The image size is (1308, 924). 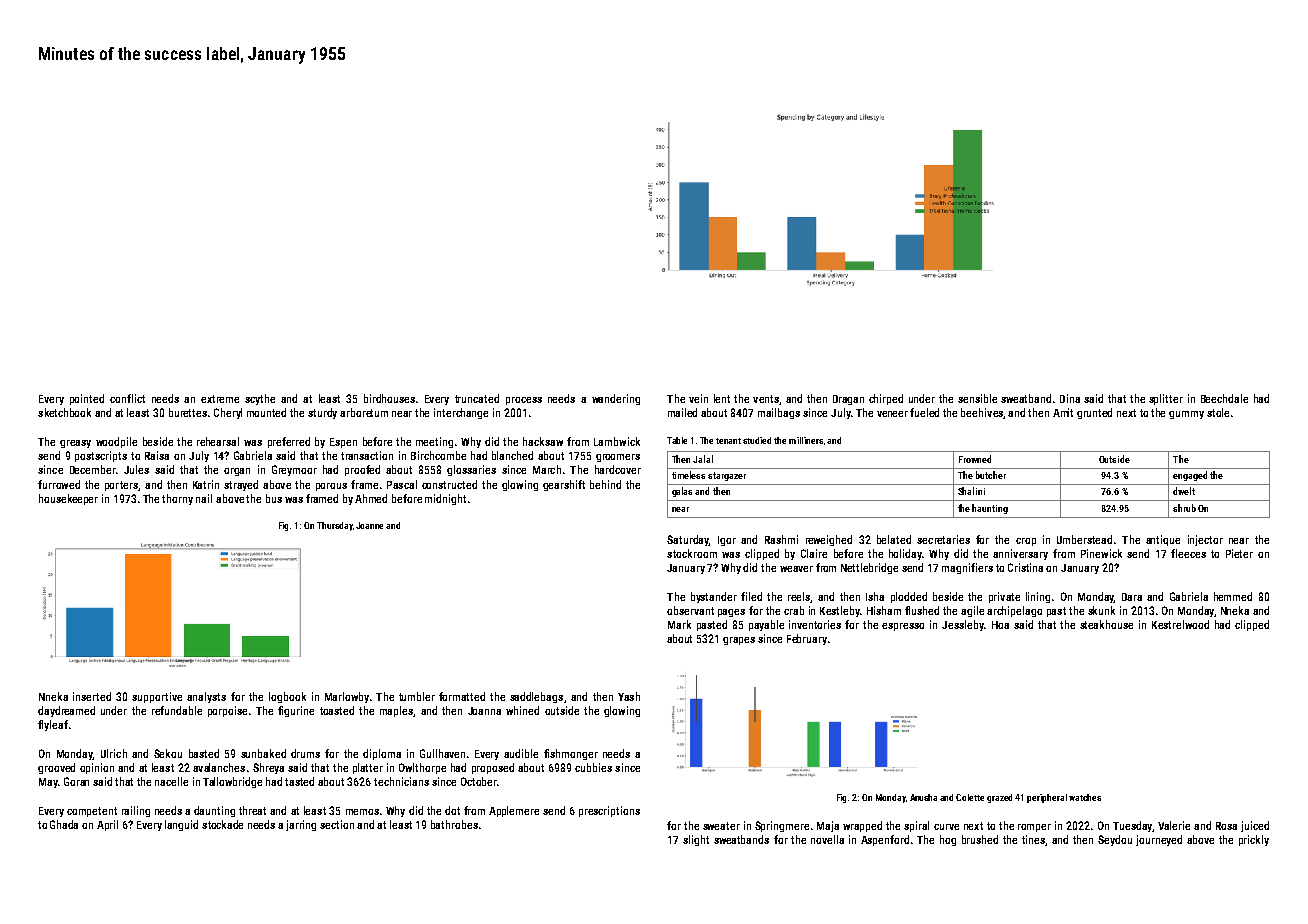 I want to click on payable, so click(x=766, y=625).
